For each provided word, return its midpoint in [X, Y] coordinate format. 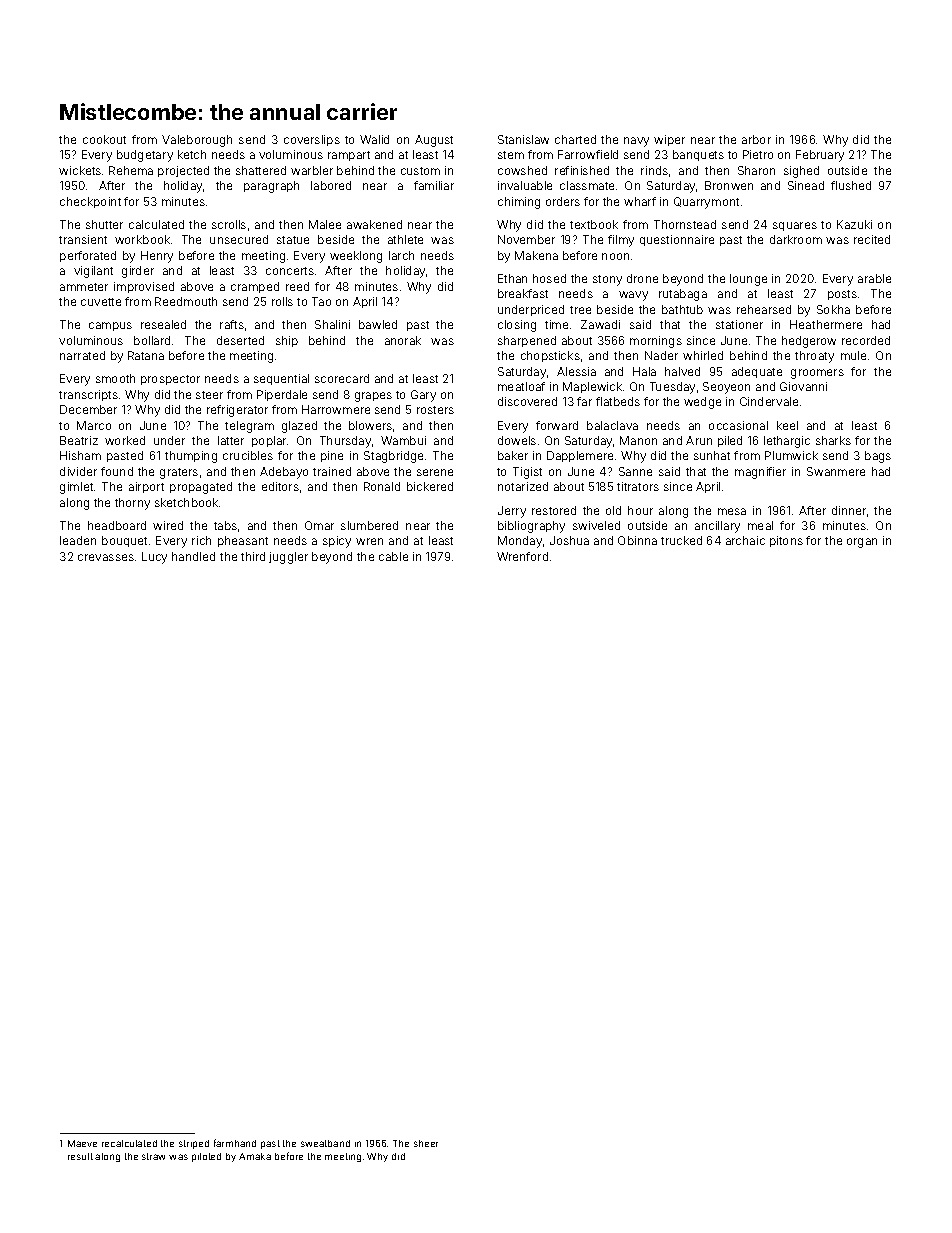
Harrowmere [336, 409]
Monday [520, 542]
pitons [786, 541]
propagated [201, 488]
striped [194, 1144]
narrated [82, 355]
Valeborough [197, 141]
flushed [851, 185]
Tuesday [672, 388]
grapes [373, 397]
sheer [426, 1143]
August [434, 141]
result [80, 1156]
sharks [833, 440]
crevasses [106, 557]
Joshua [569, 540]
